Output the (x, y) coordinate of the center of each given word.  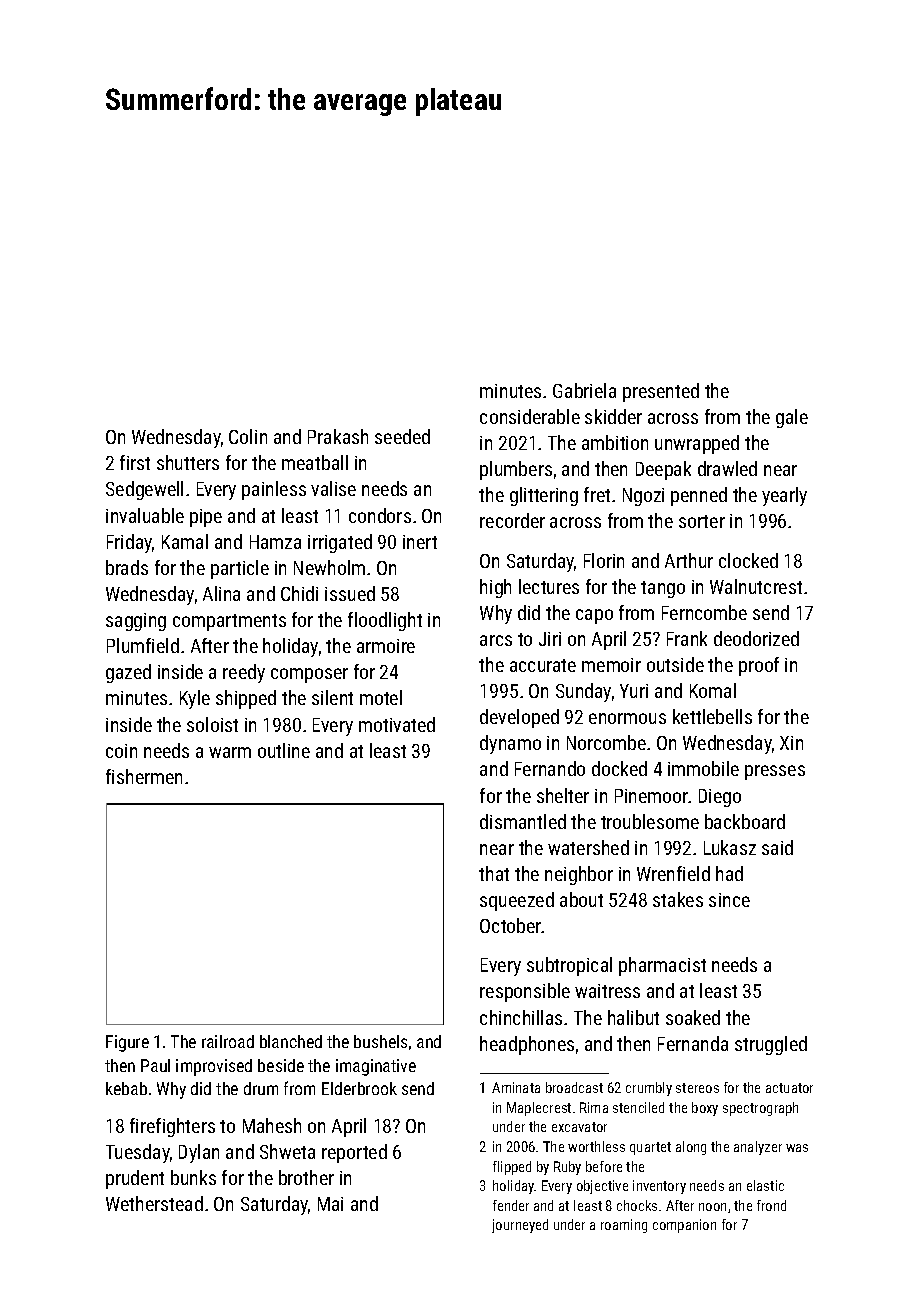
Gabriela (584, 390)
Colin (248, 436)
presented (661, 392)
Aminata (516, 1087)
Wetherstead (154, 1203)
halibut (633, 1017)
